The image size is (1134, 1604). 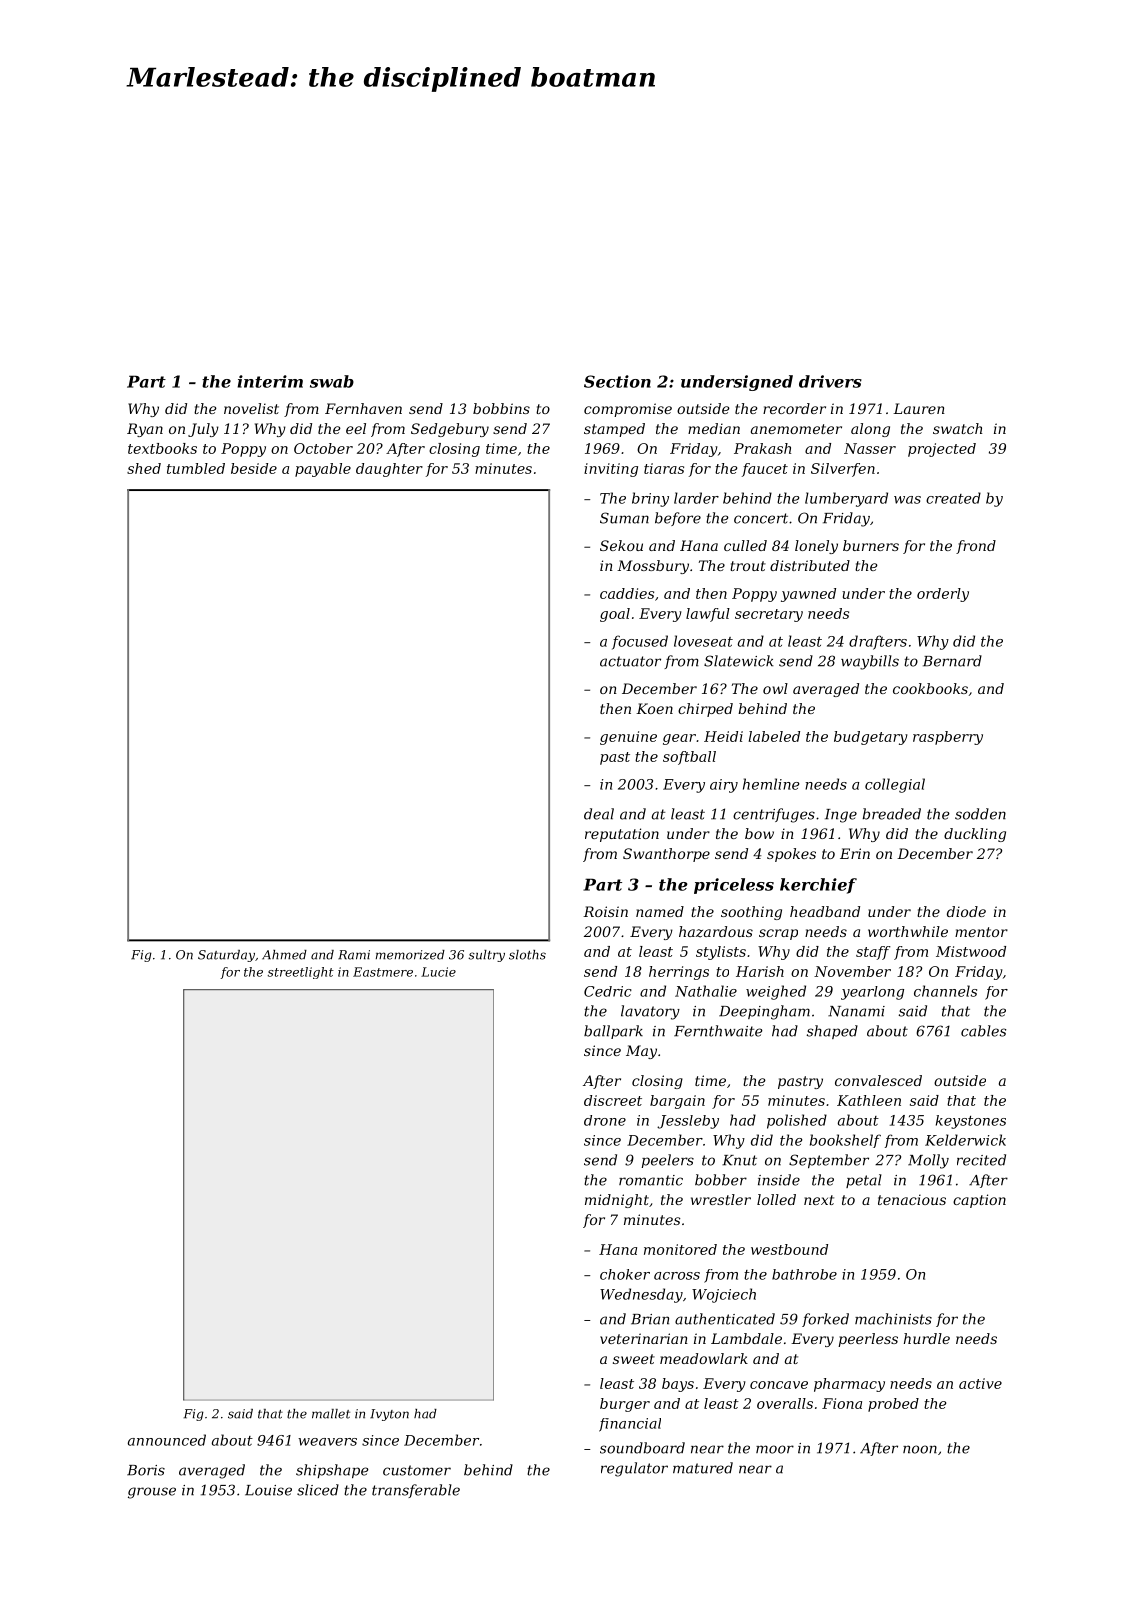 I want to click on Sekou, so click(x=621, y=545).
